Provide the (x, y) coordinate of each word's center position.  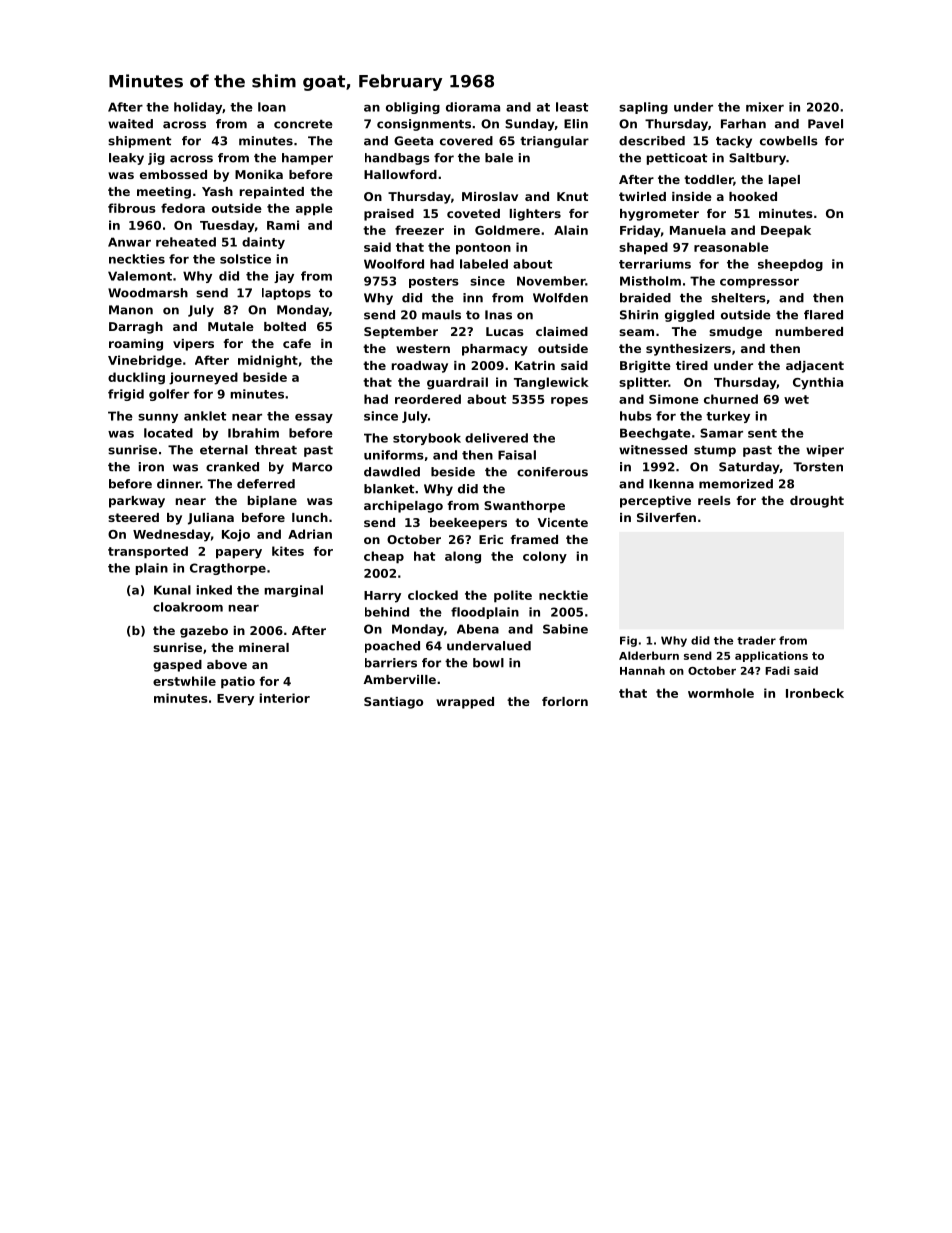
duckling (136, 378)
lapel (784, 181)
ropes (569, 402)
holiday (198, 108)
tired (692, 365)
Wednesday (172, 535)
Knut (572, 196)
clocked (433, 595)
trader (756, 640)
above (227, 664)
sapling (643, 108)
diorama (473, 107)
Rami (283, 225)
